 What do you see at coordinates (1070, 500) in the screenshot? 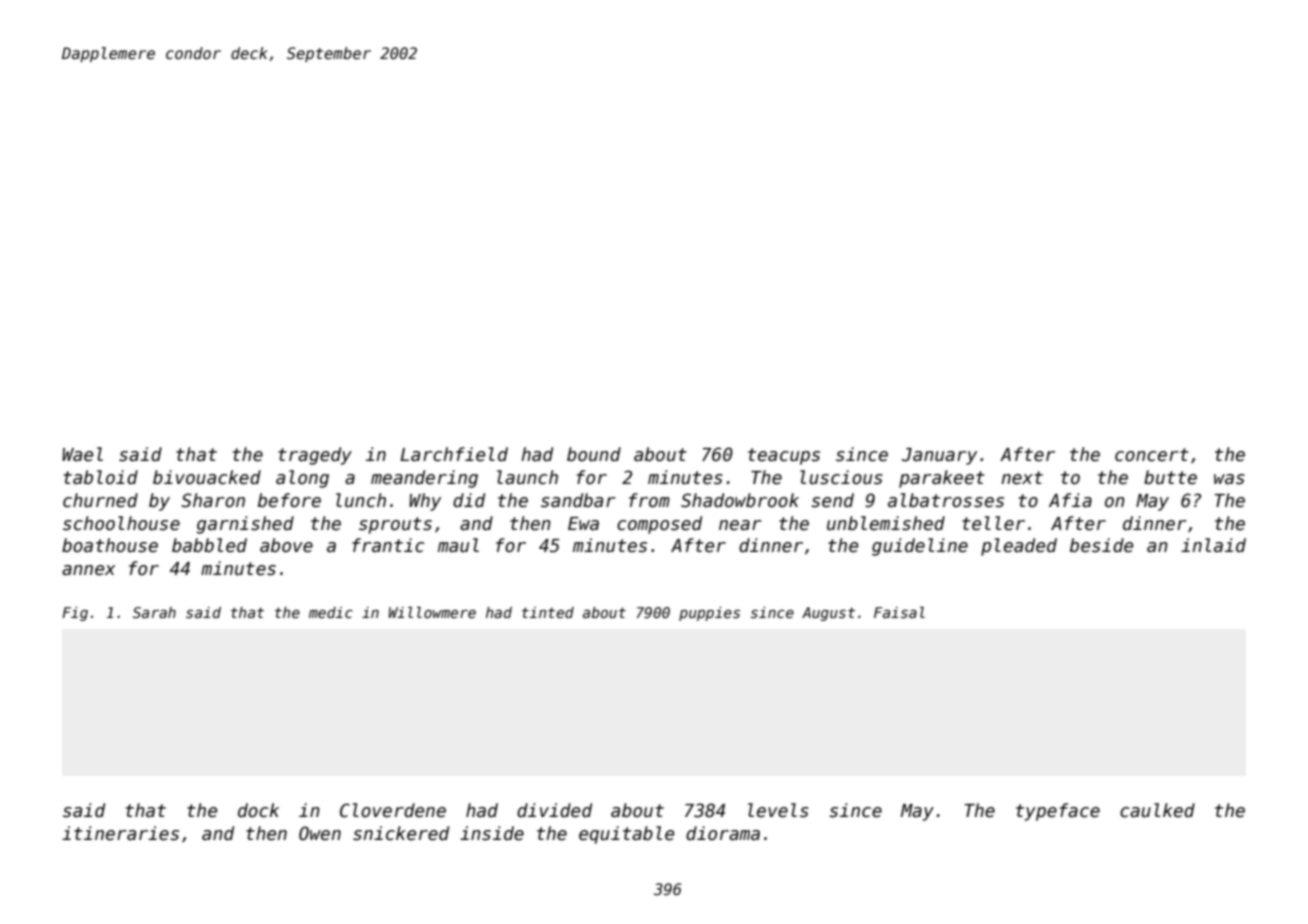
I see `Afia` at bounding box center [1070, 500].
